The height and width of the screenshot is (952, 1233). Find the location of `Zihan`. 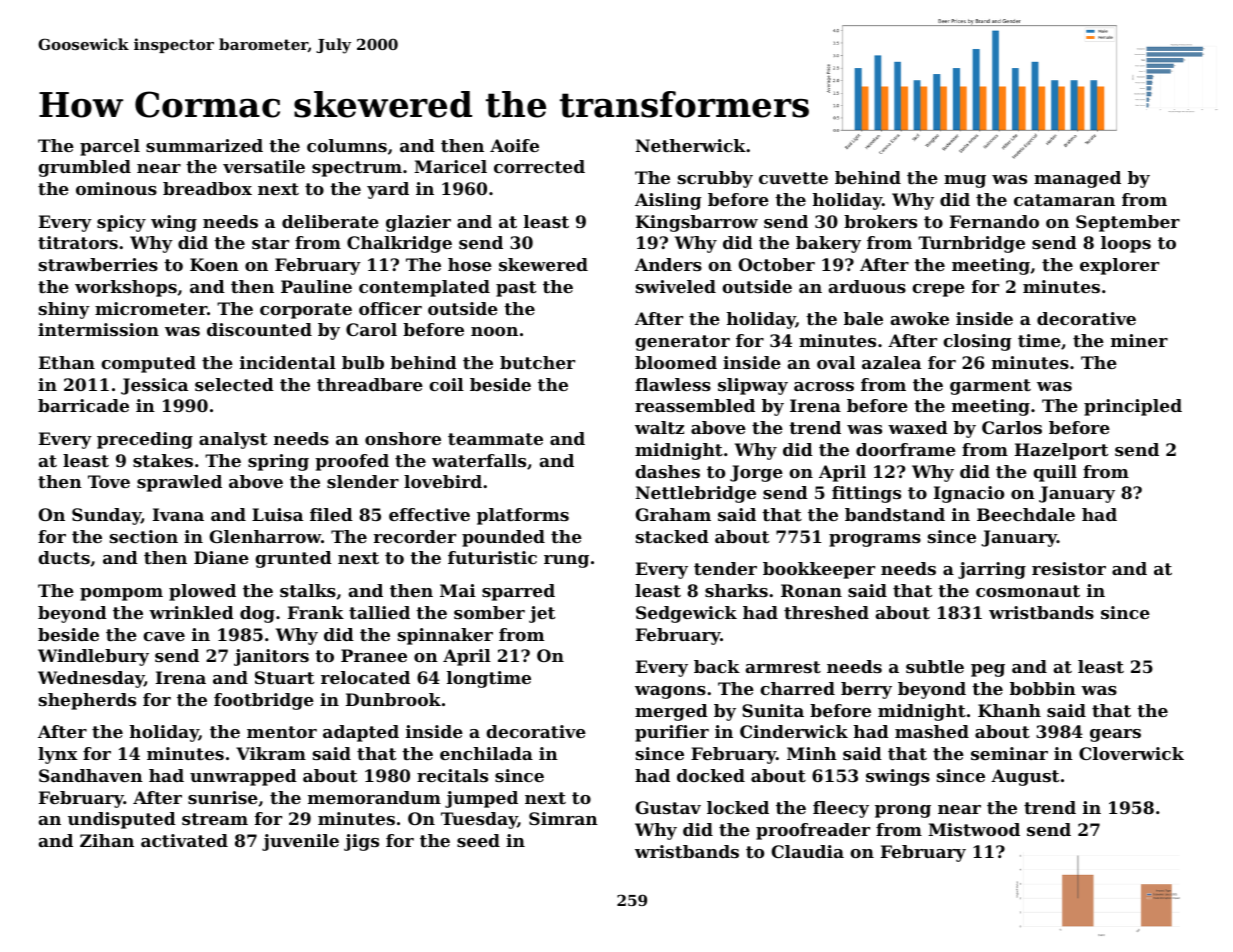

Zihan is located at coordinates (107, 840).
